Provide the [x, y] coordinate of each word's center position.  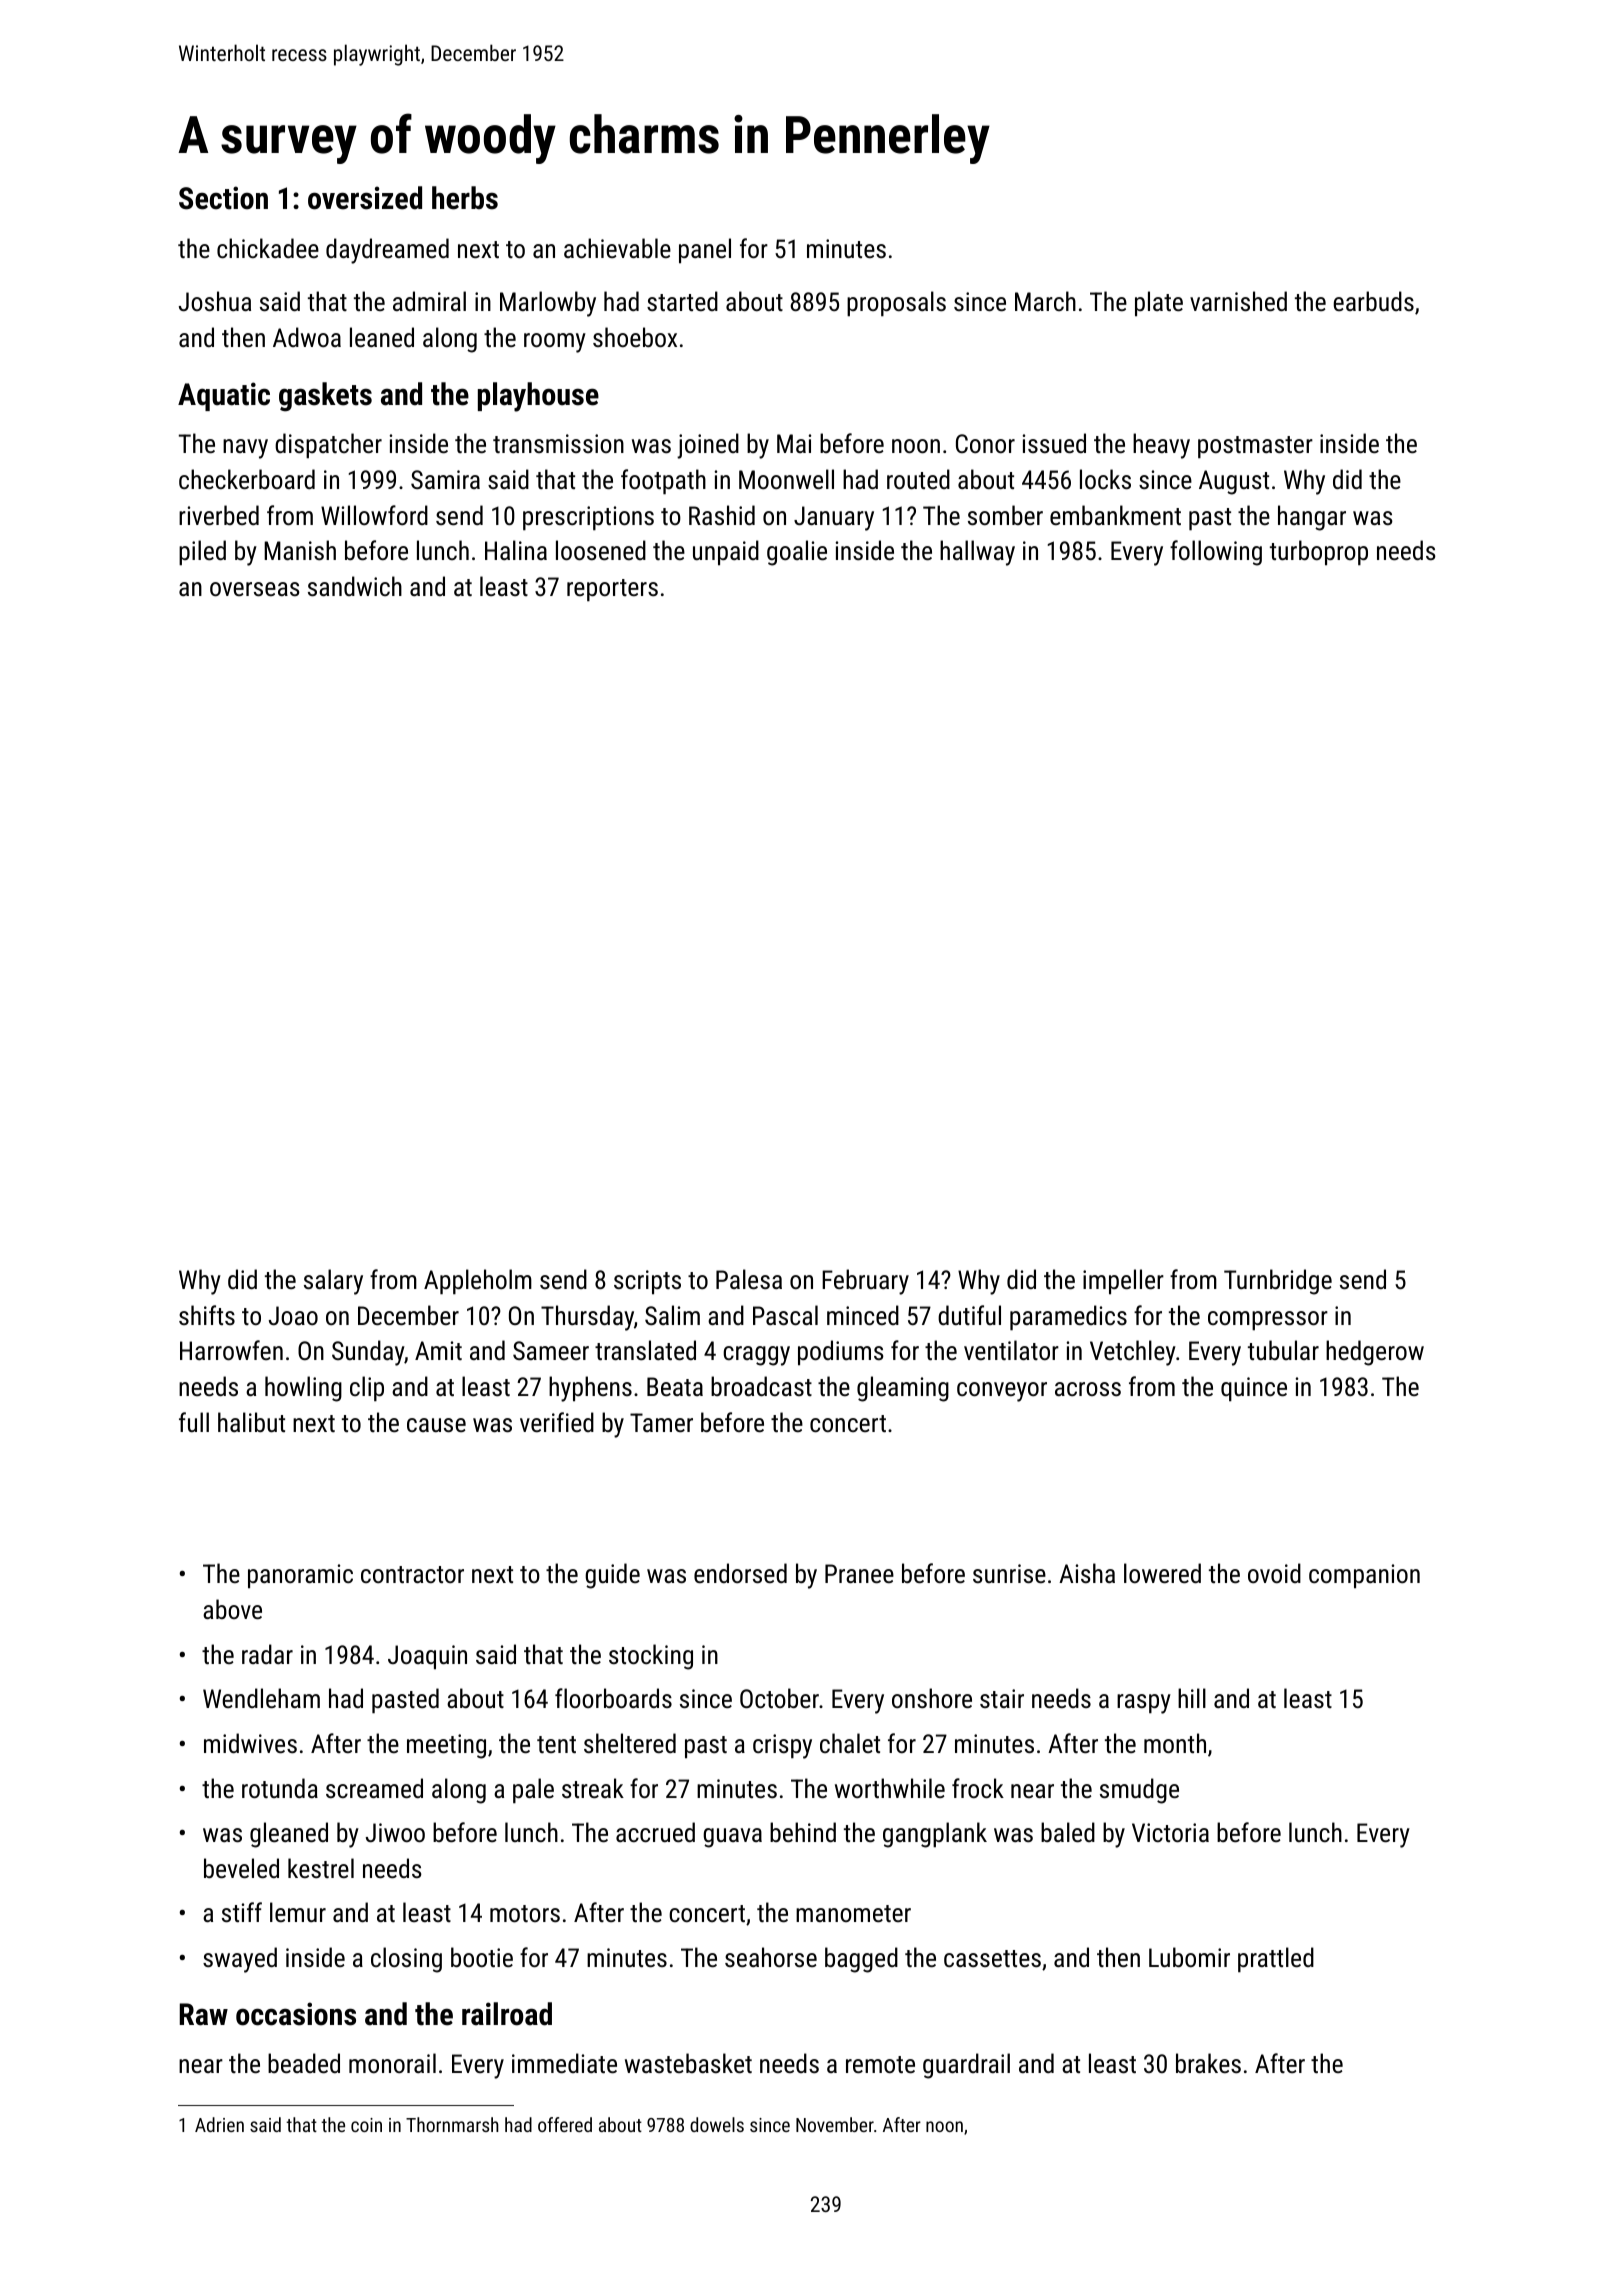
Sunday [368, 1353]
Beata [675, 1386]
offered [565, 2124]
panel [705, 251]
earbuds [1373, 301]
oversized [365, 198]
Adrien [219, 2124]
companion [1364, 1576]
